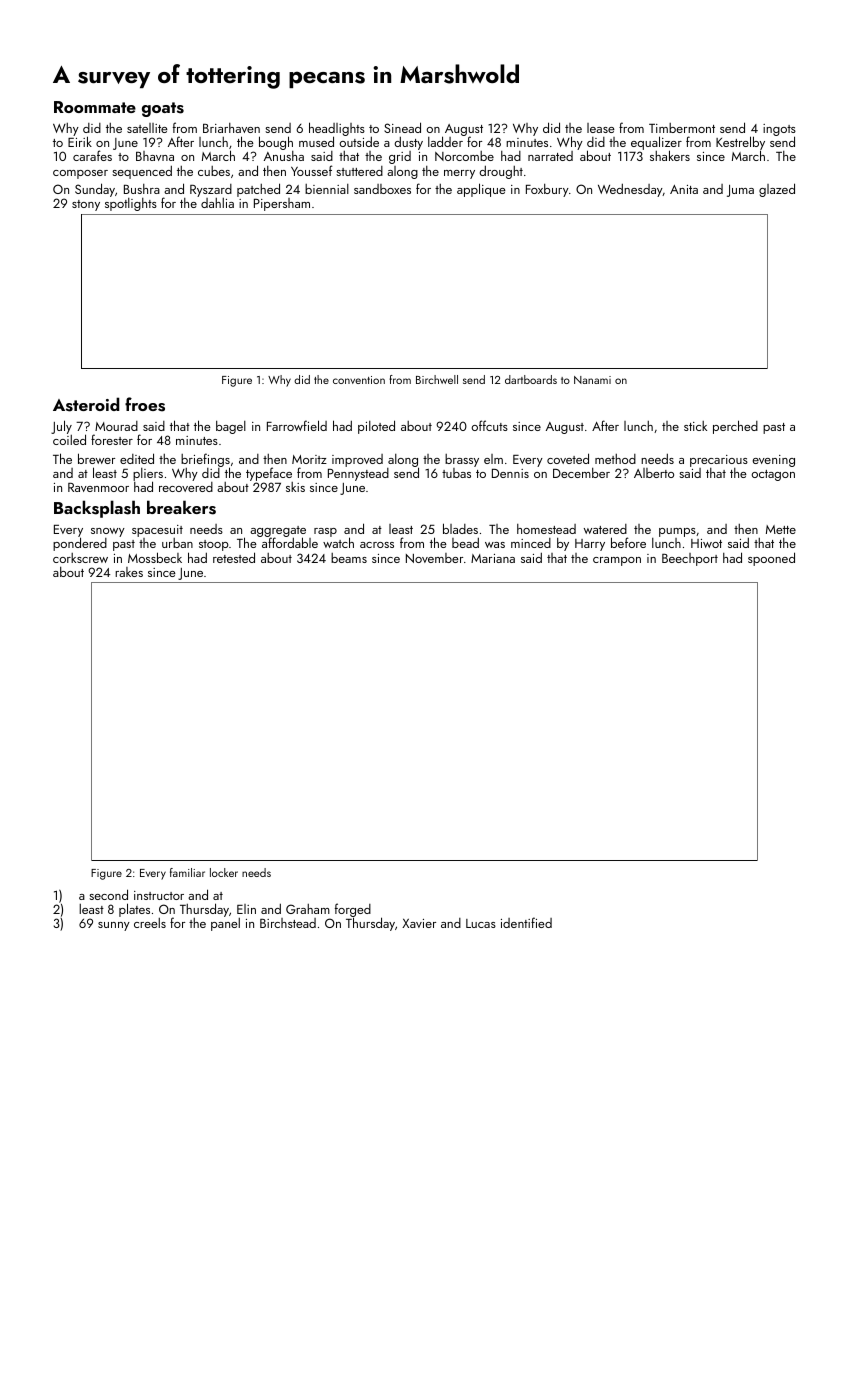  I want to click on identified, so click(526, 922).
